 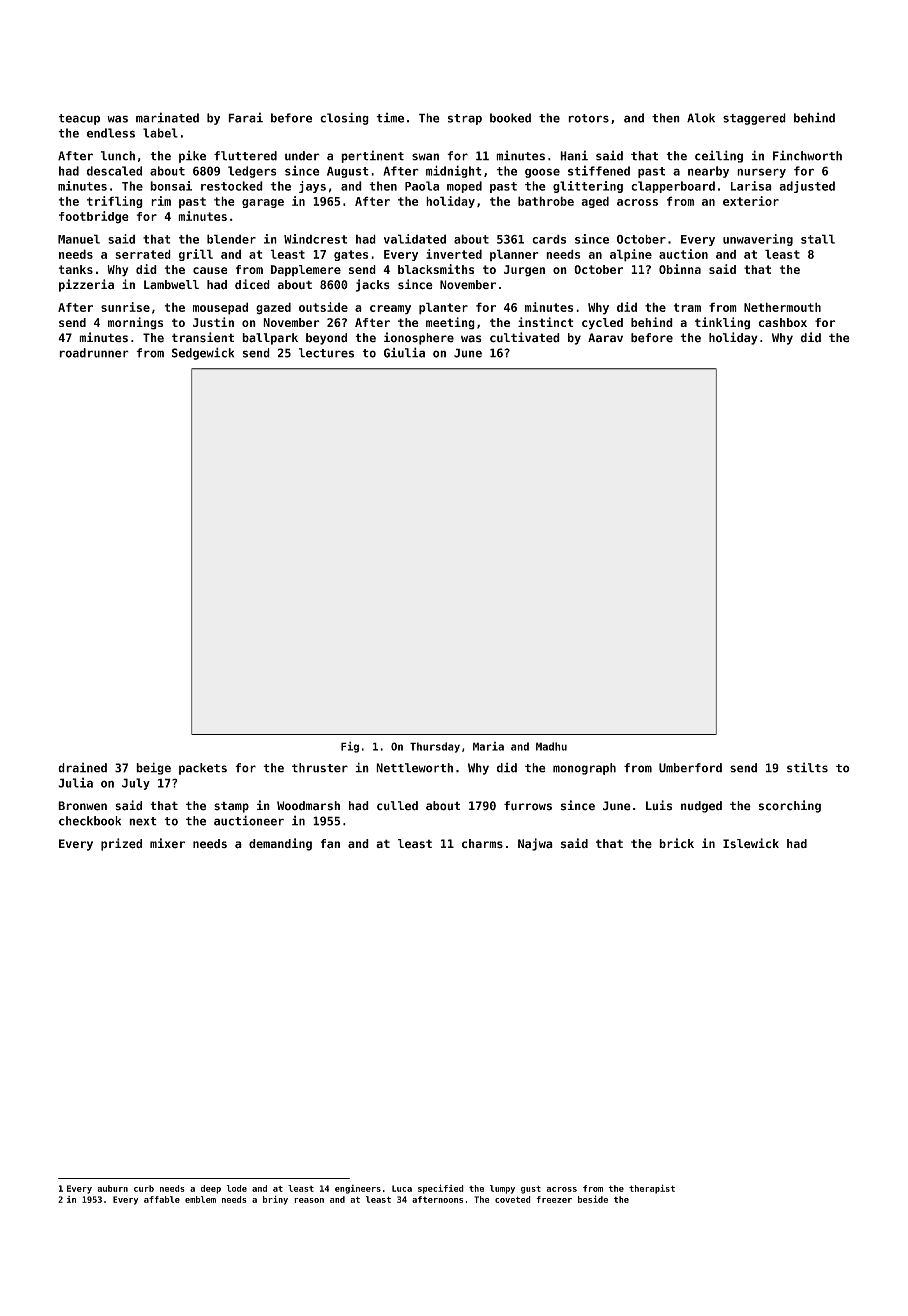 What do you see at coordinates (94, 217) in the screenshot?
I see `footbridge` at bounding box center [94, 217].
